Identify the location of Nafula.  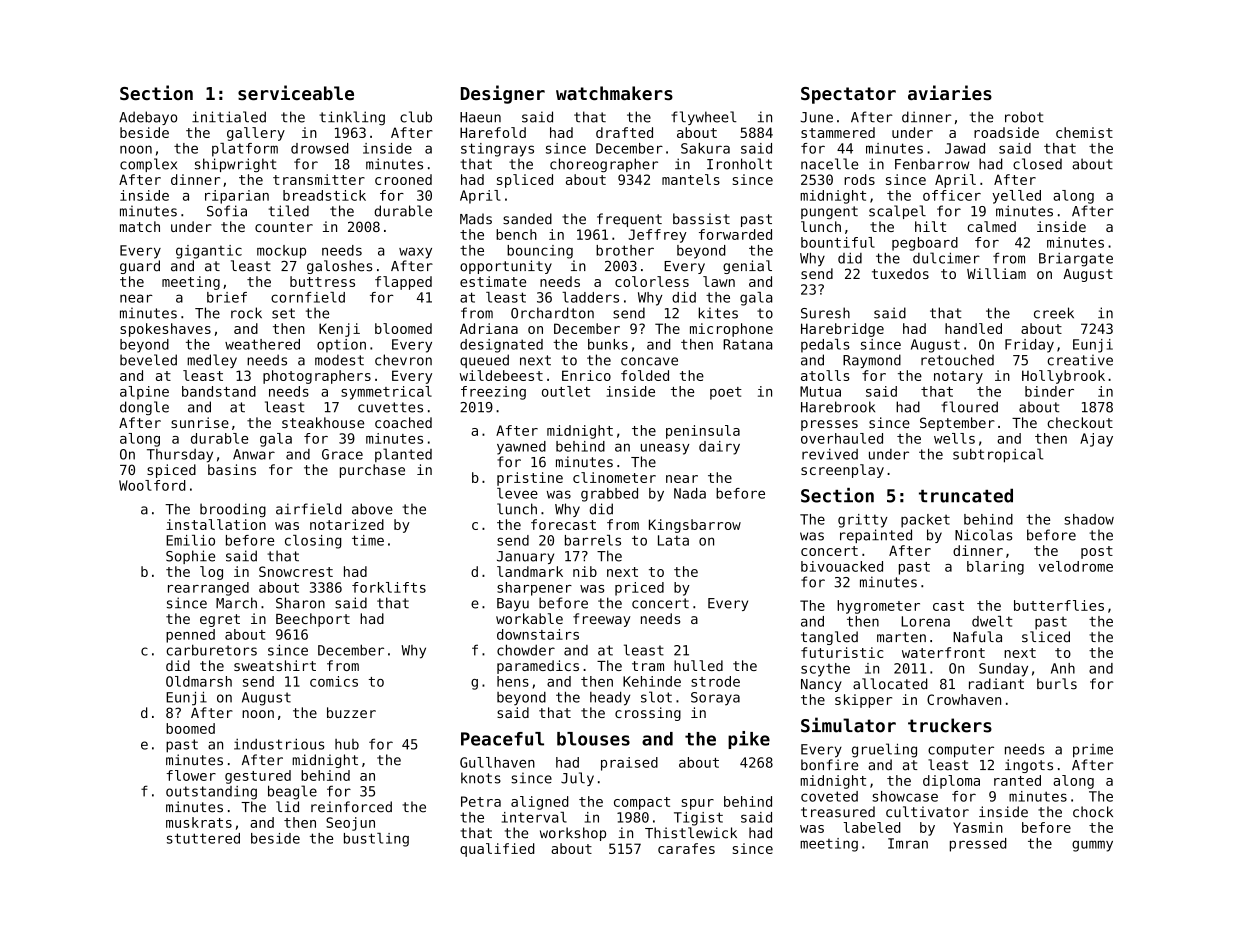
(977, 637).
